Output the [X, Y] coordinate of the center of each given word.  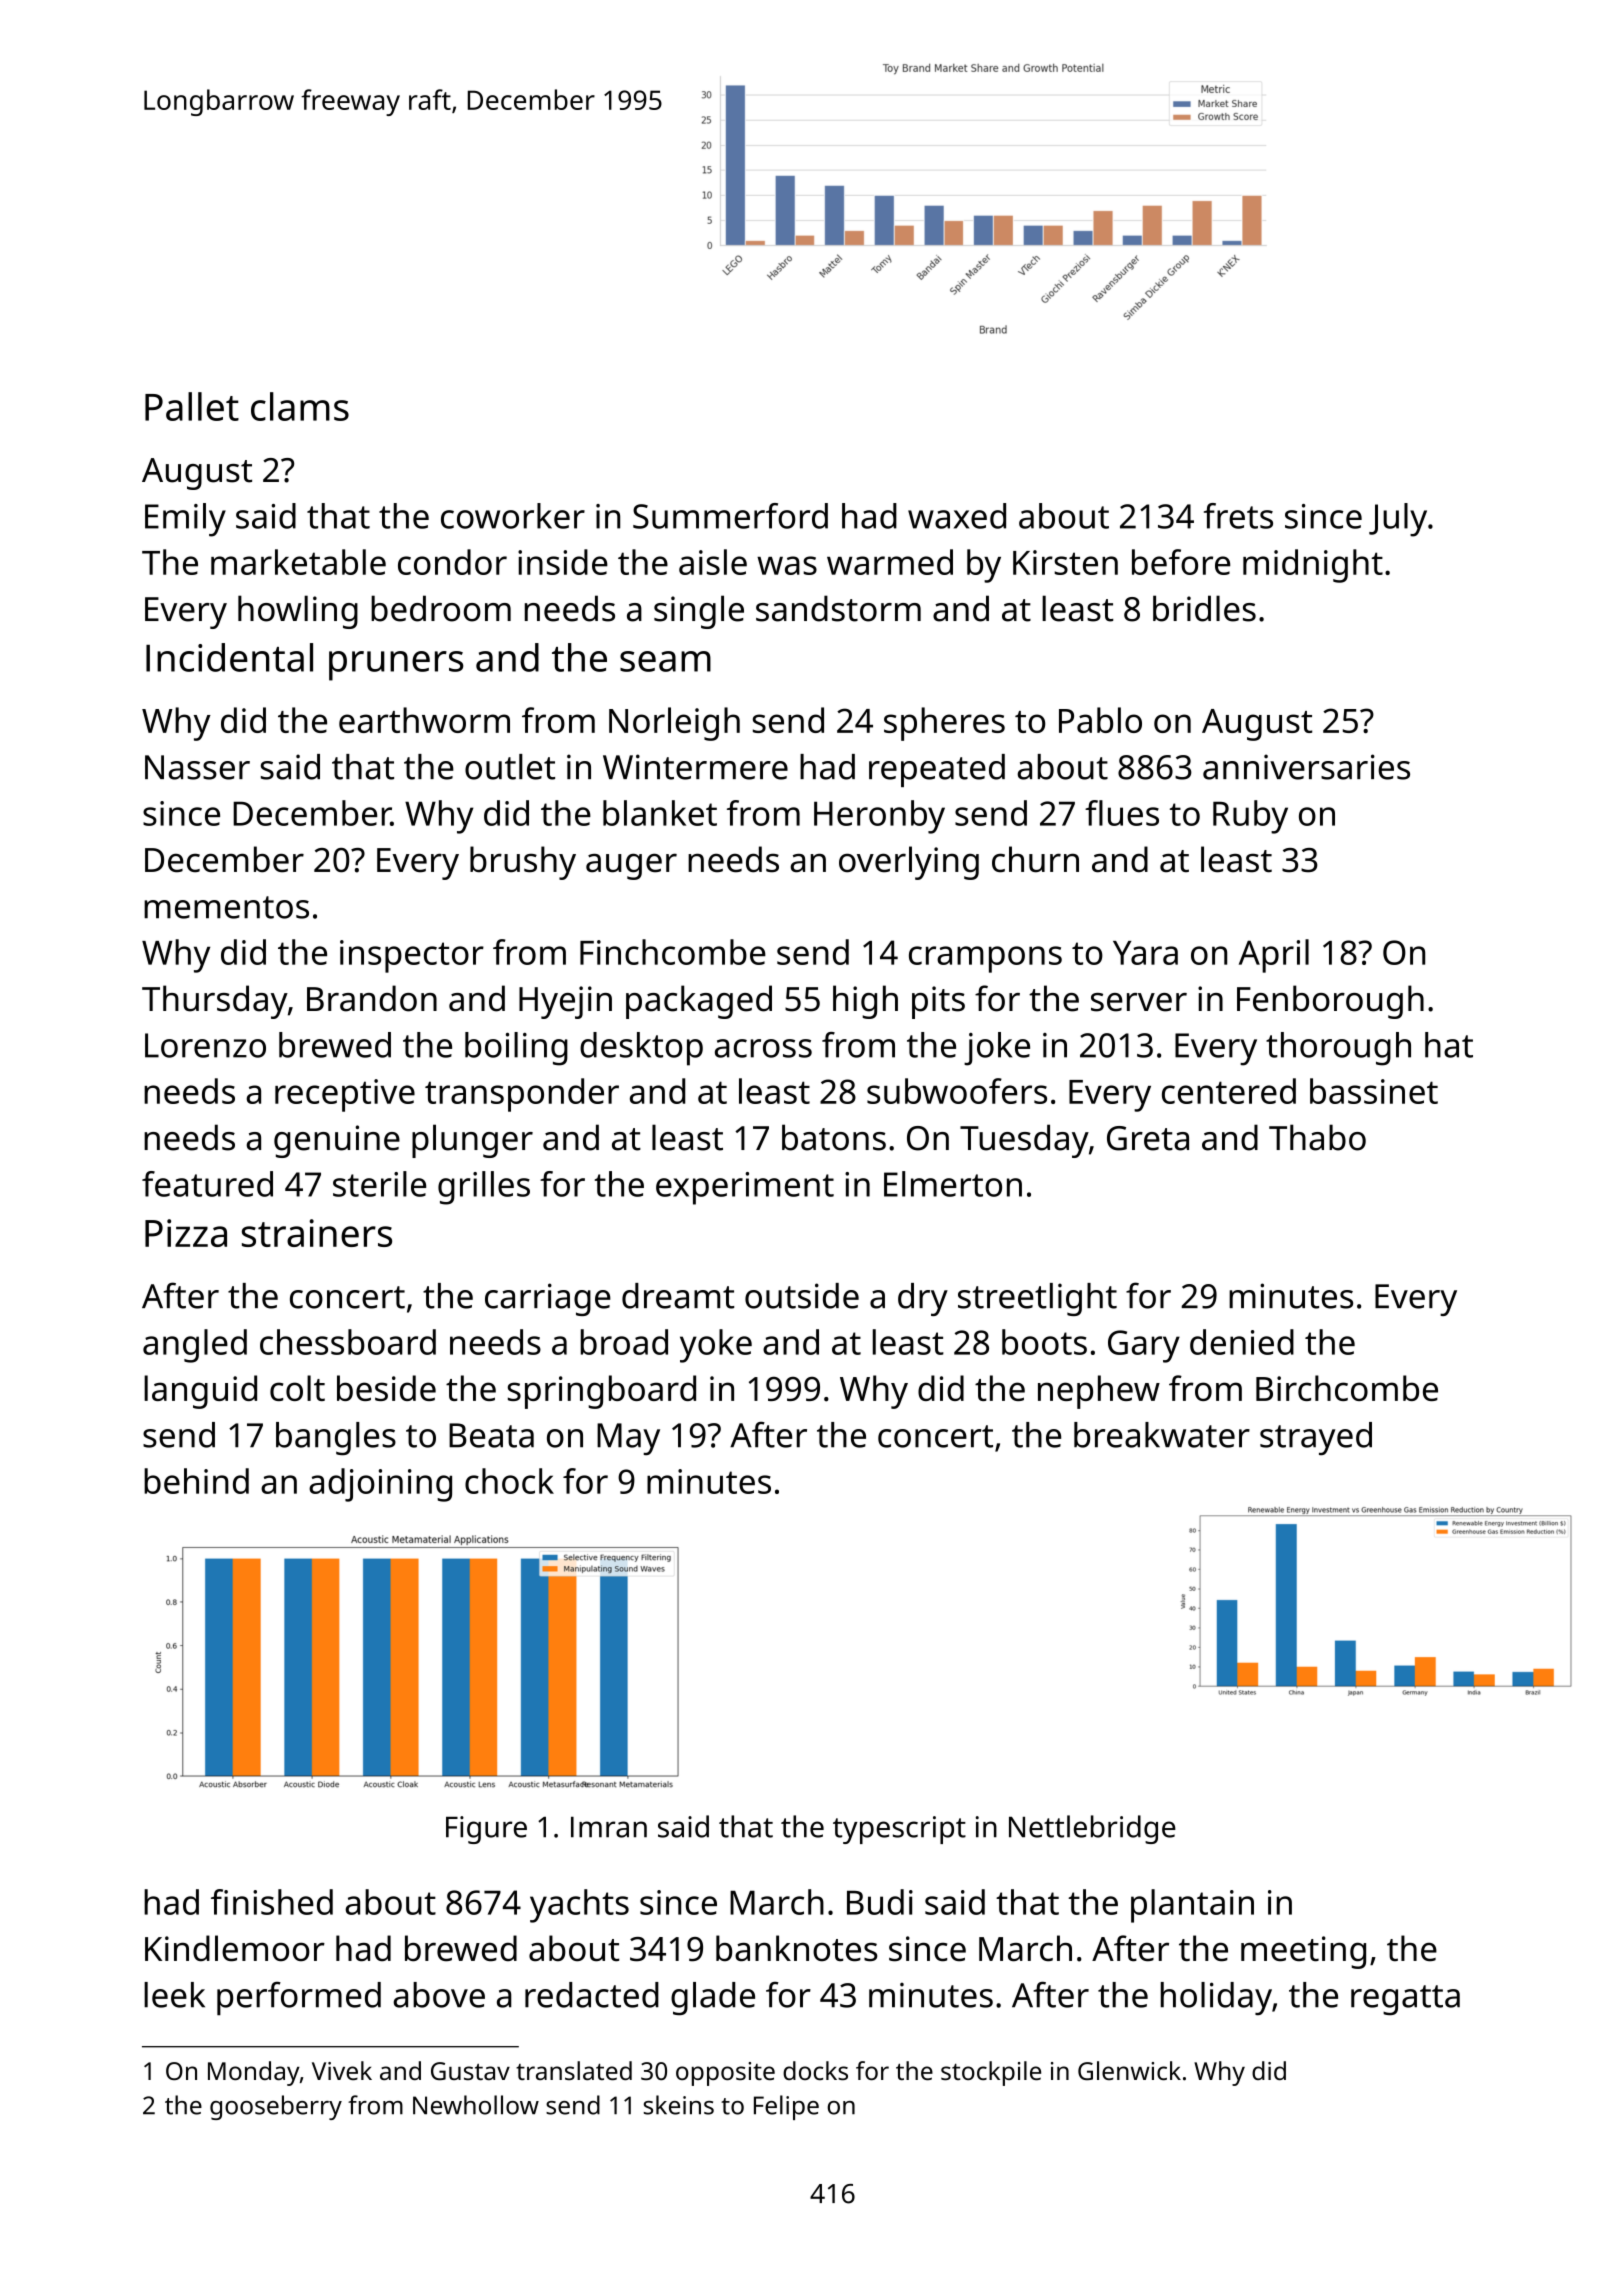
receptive [345, 1095]
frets [1238, 516]
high [865, 1002]
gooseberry [276, 2107]
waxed [957, 516]
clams [300, 406]
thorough [1338, 1049]
